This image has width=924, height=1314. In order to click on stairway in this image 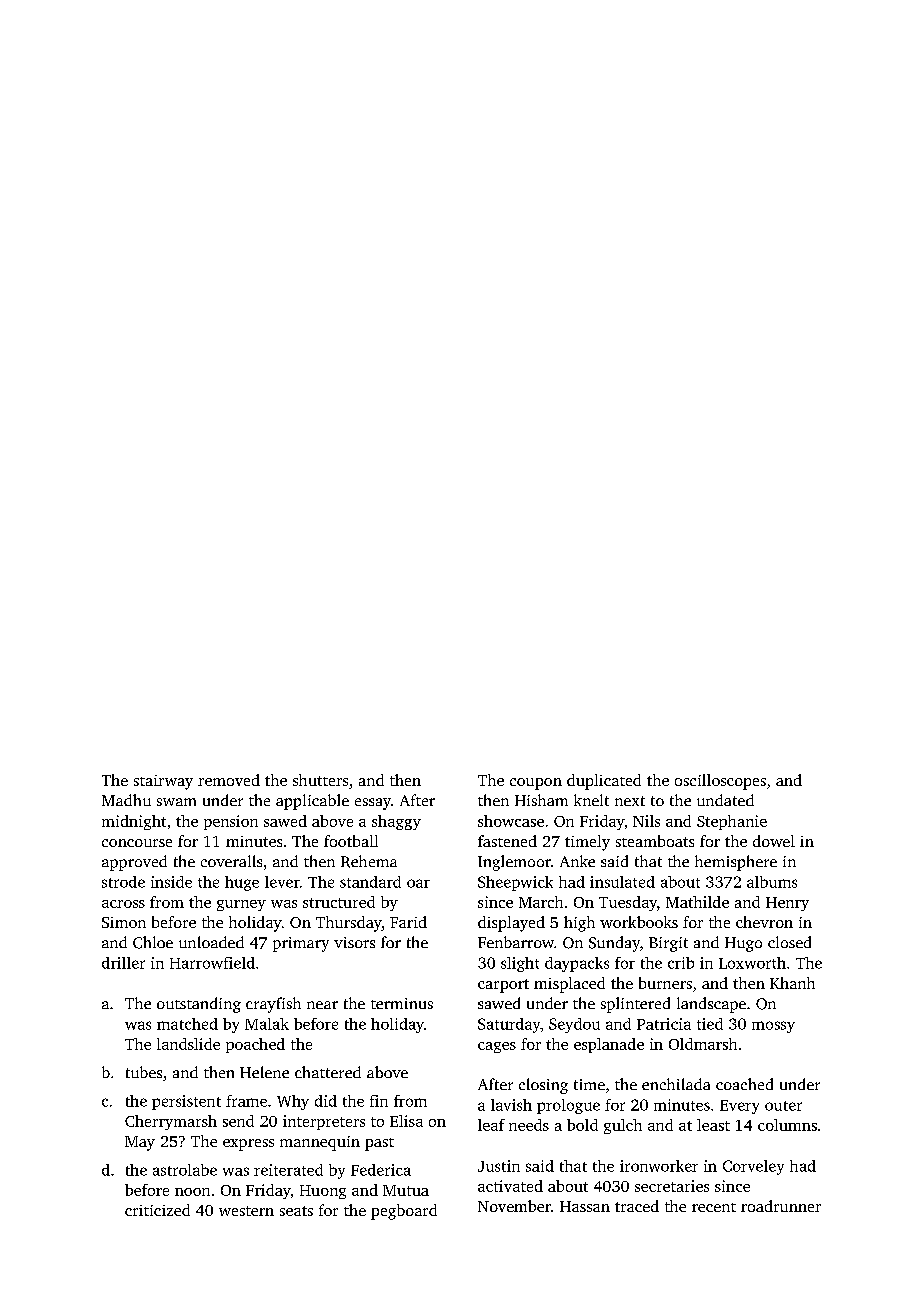, I will do `click(163, 782)`.
